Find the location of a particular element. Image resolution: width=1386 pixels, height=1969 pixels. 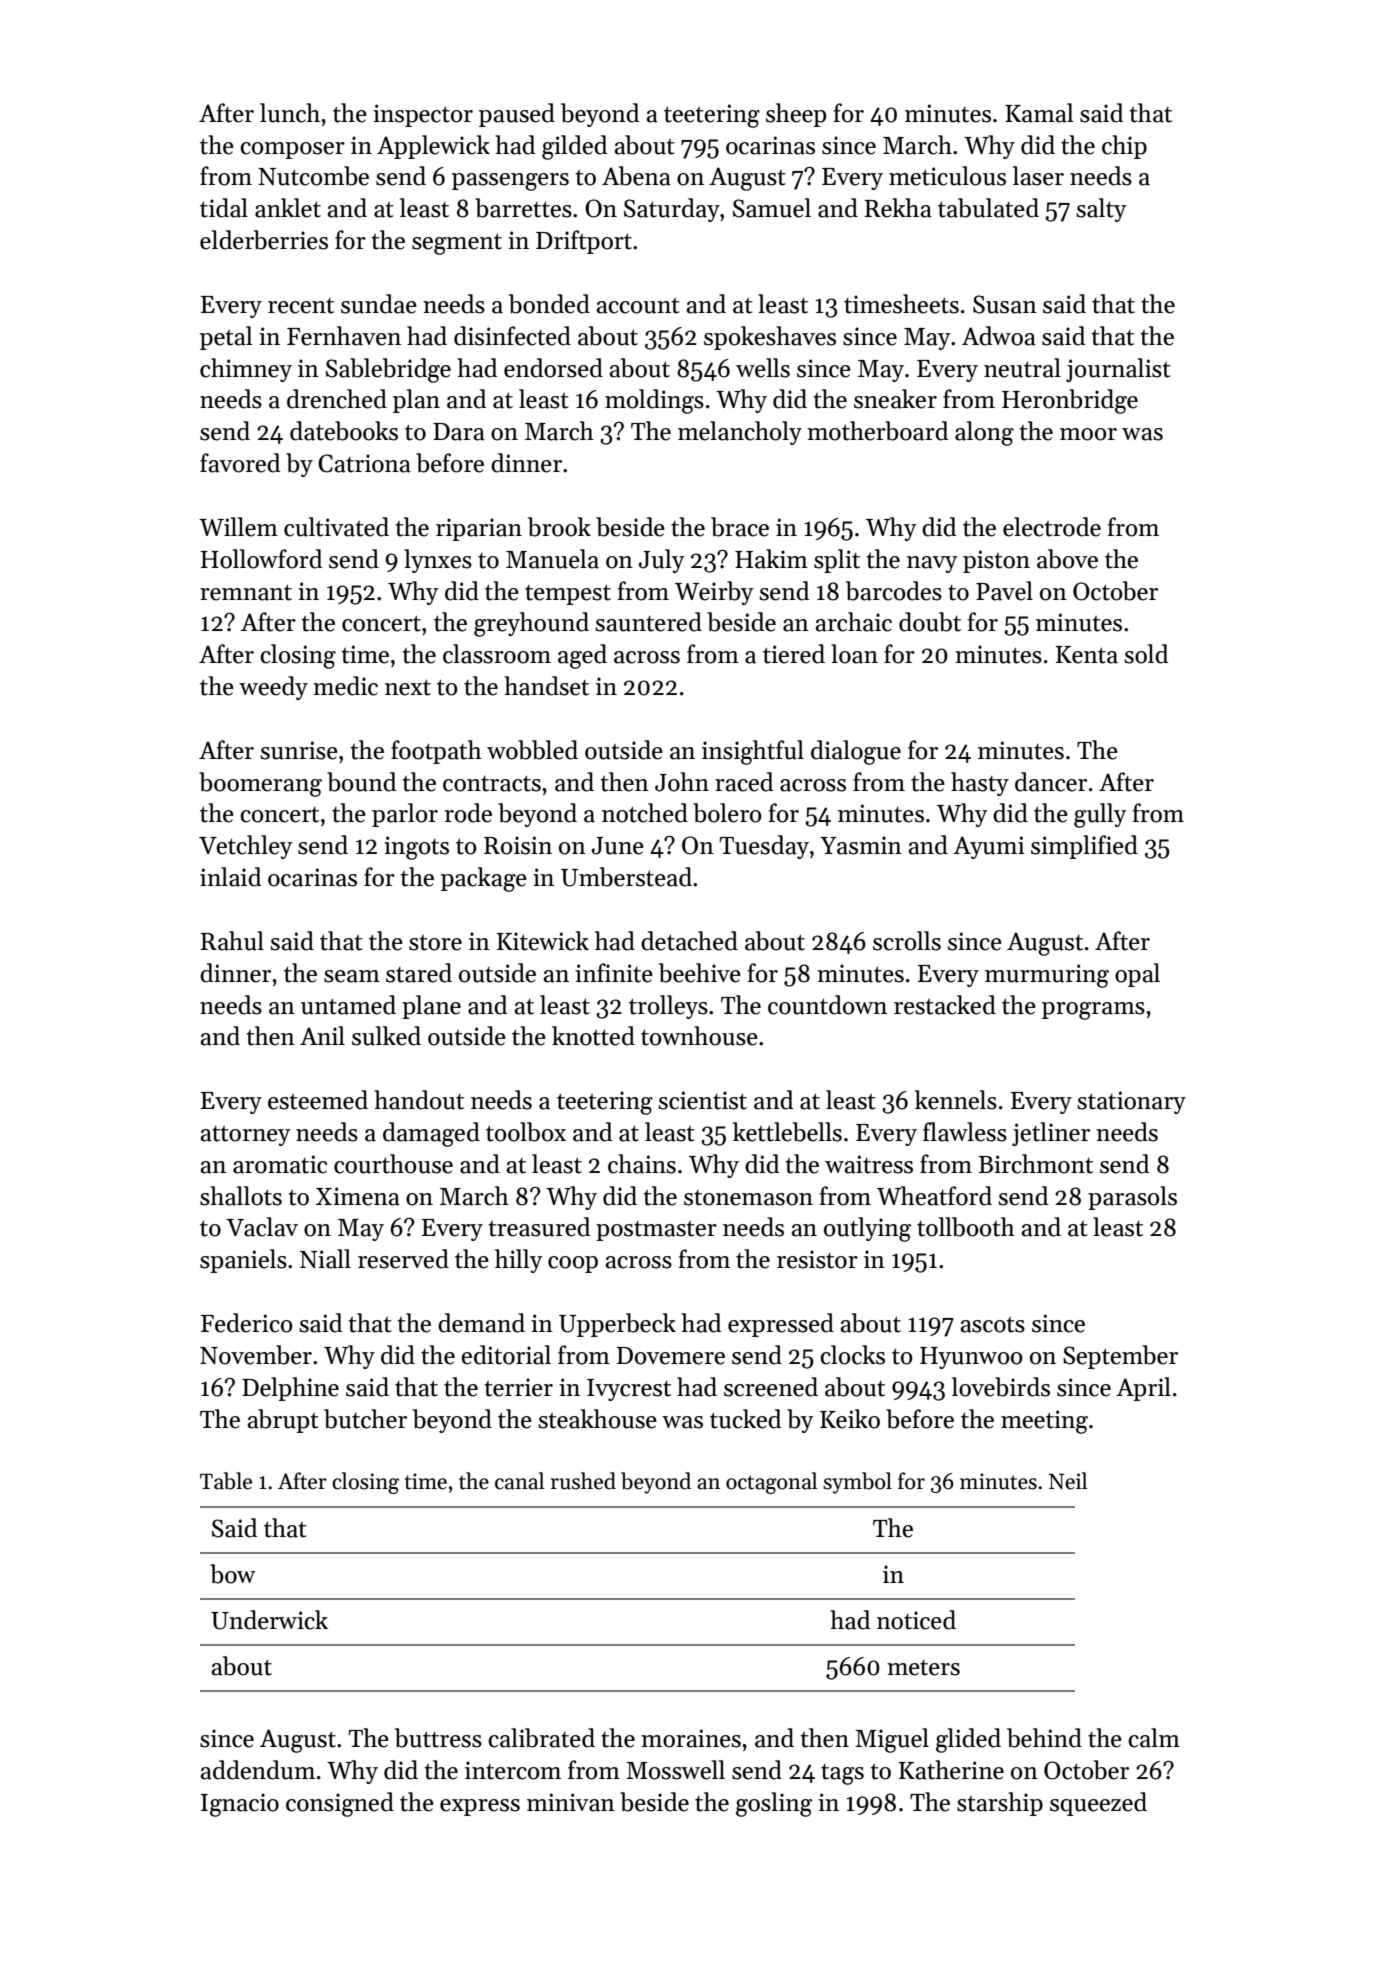

Samuel is located at coordinates (772, 208).
